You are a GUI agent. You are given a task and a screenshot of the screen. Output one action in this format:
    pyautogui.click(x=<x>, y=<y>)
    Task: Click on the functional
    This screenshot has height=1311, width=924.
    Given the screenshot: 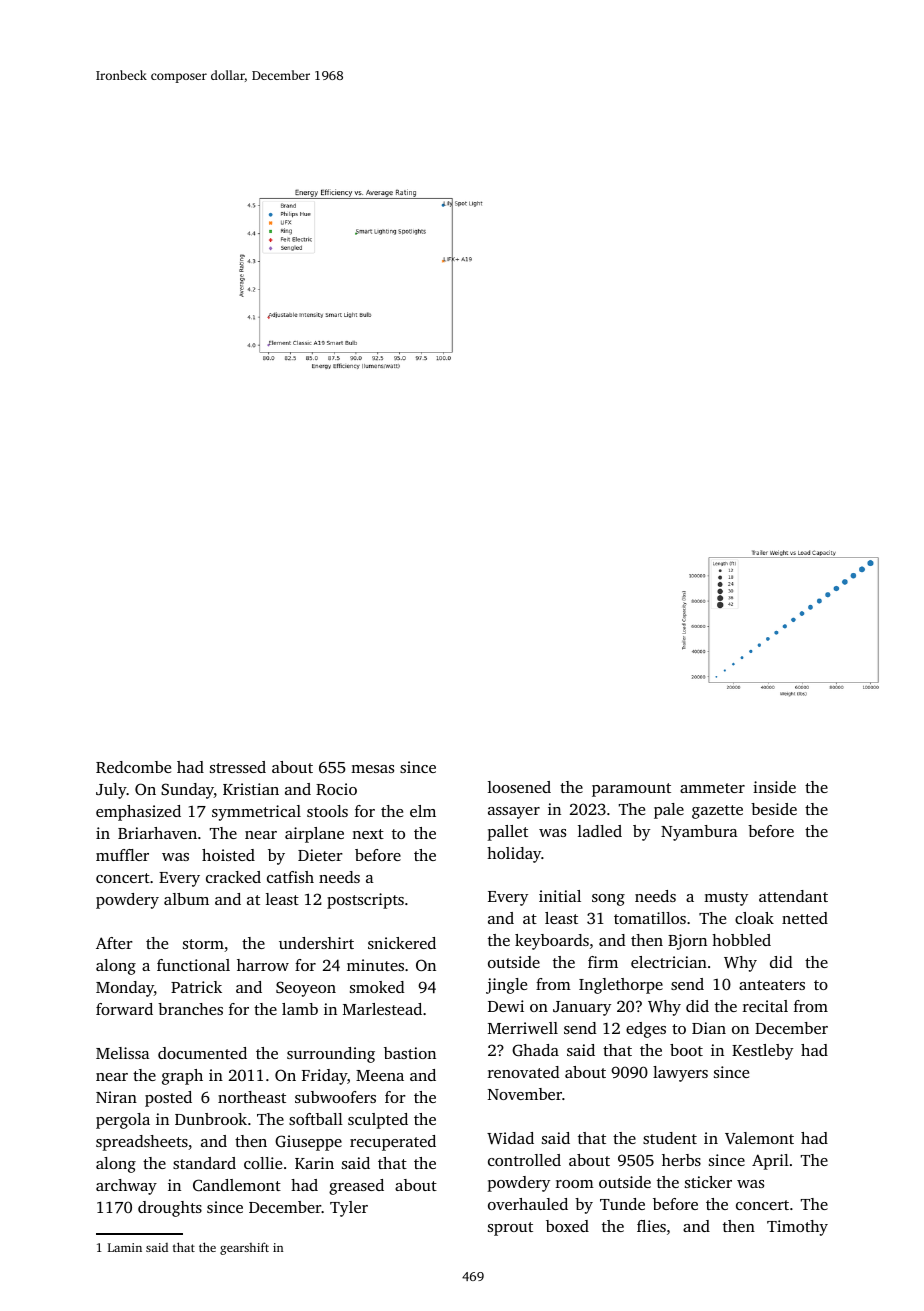 What is the action you would take?
    pyautogui.click(x=193, y=965)
